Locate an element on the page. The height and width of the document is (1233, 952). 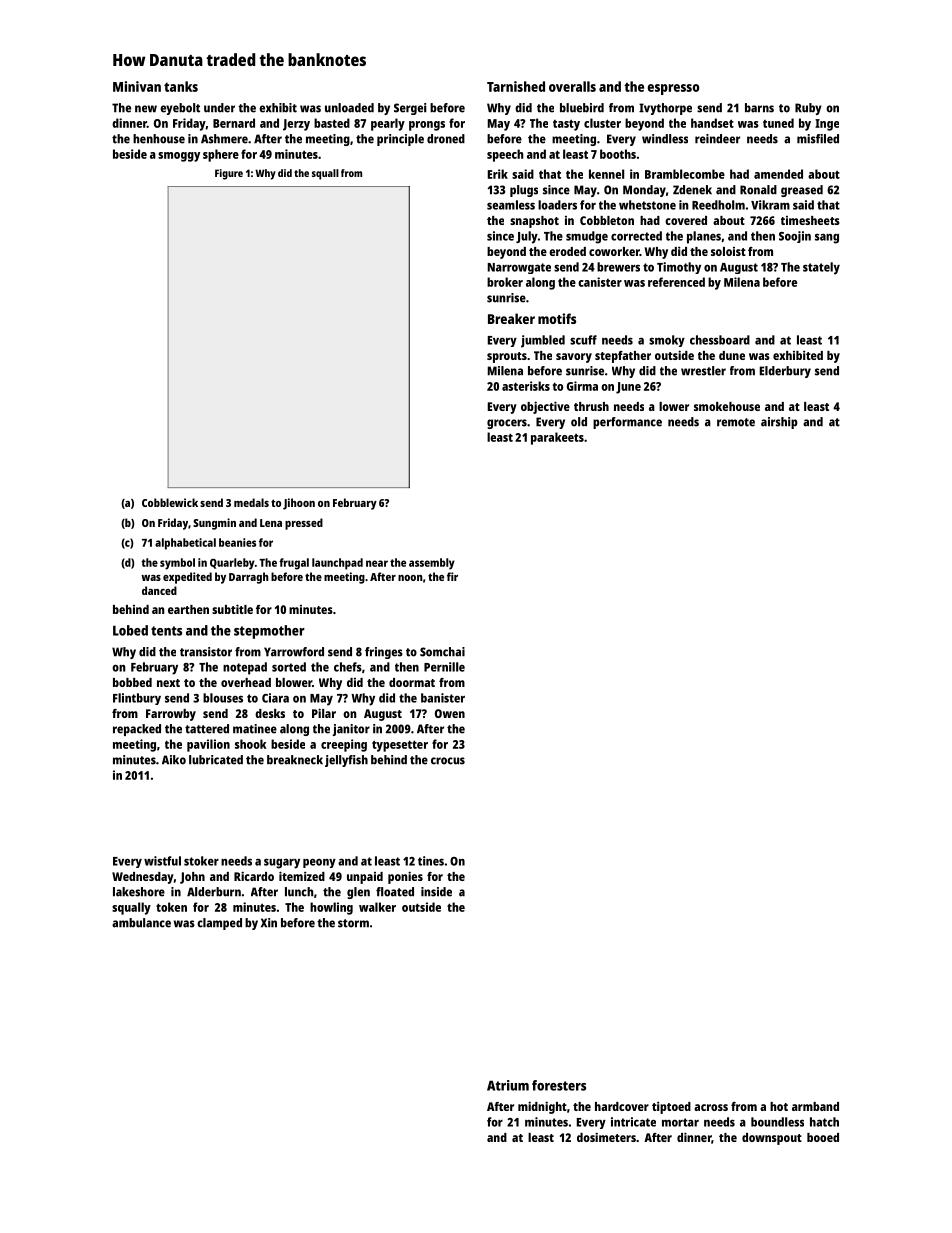
ambulance is located at coordinates (141, 923).
